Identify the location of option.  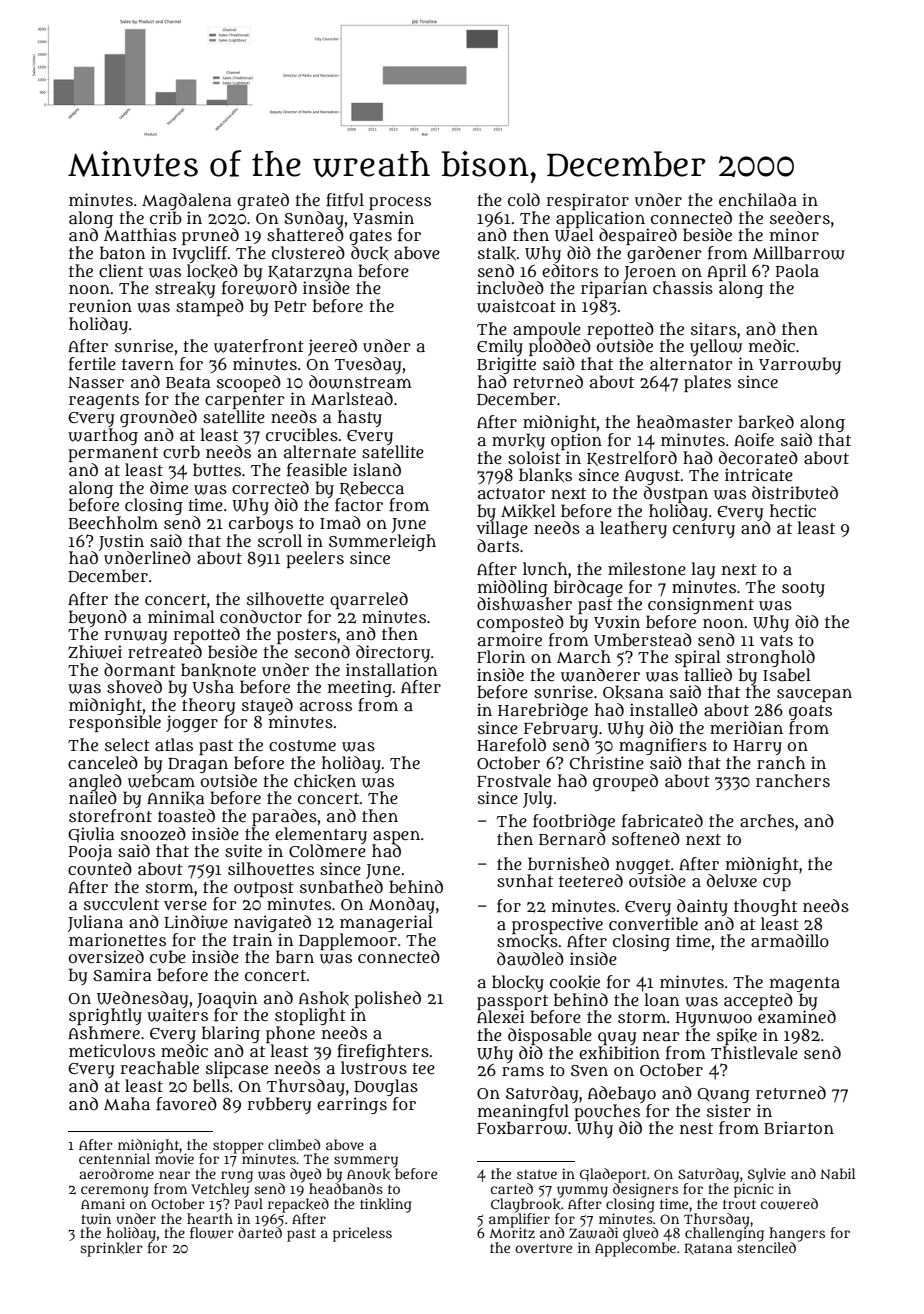
(576, 441).
